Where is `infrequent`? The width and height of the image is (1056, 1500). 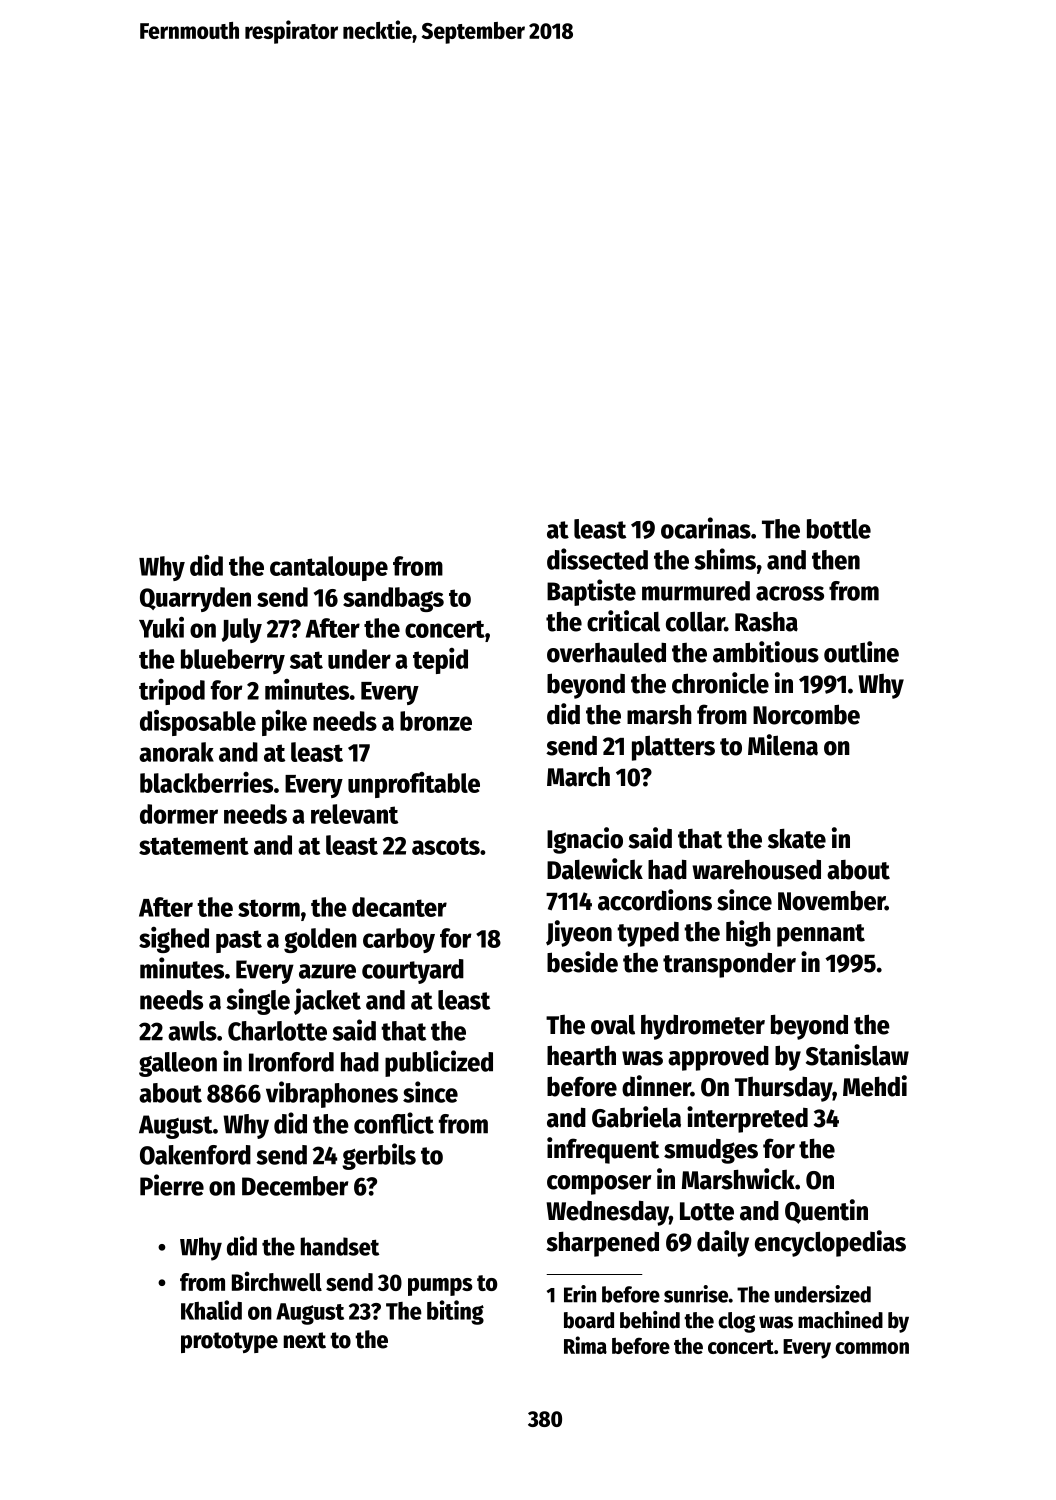
infrequent is located at coordinates (603, 1150).
